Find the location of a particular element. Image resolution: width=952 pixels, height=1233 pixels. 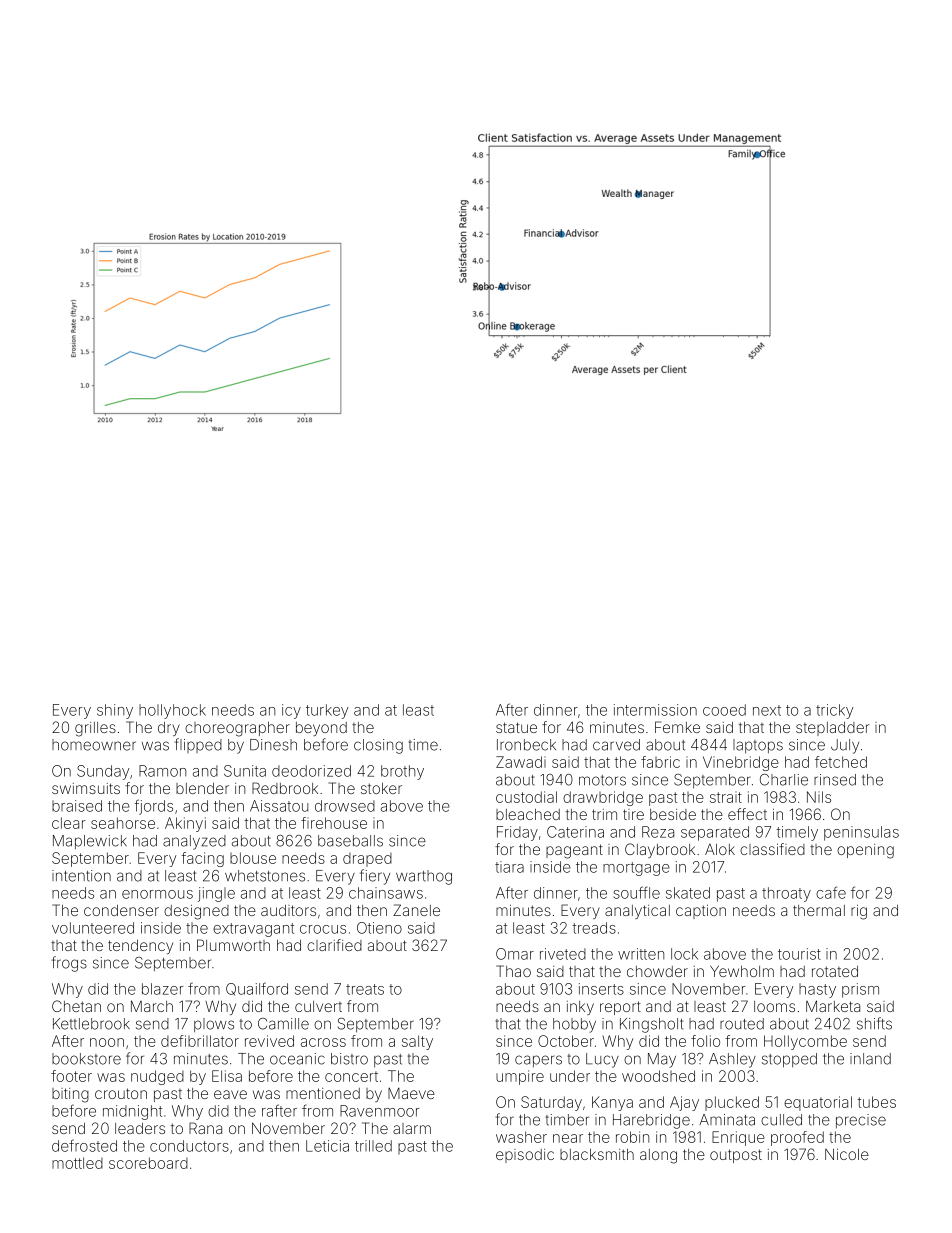

alarm is located at coordinates (412, 1128).
